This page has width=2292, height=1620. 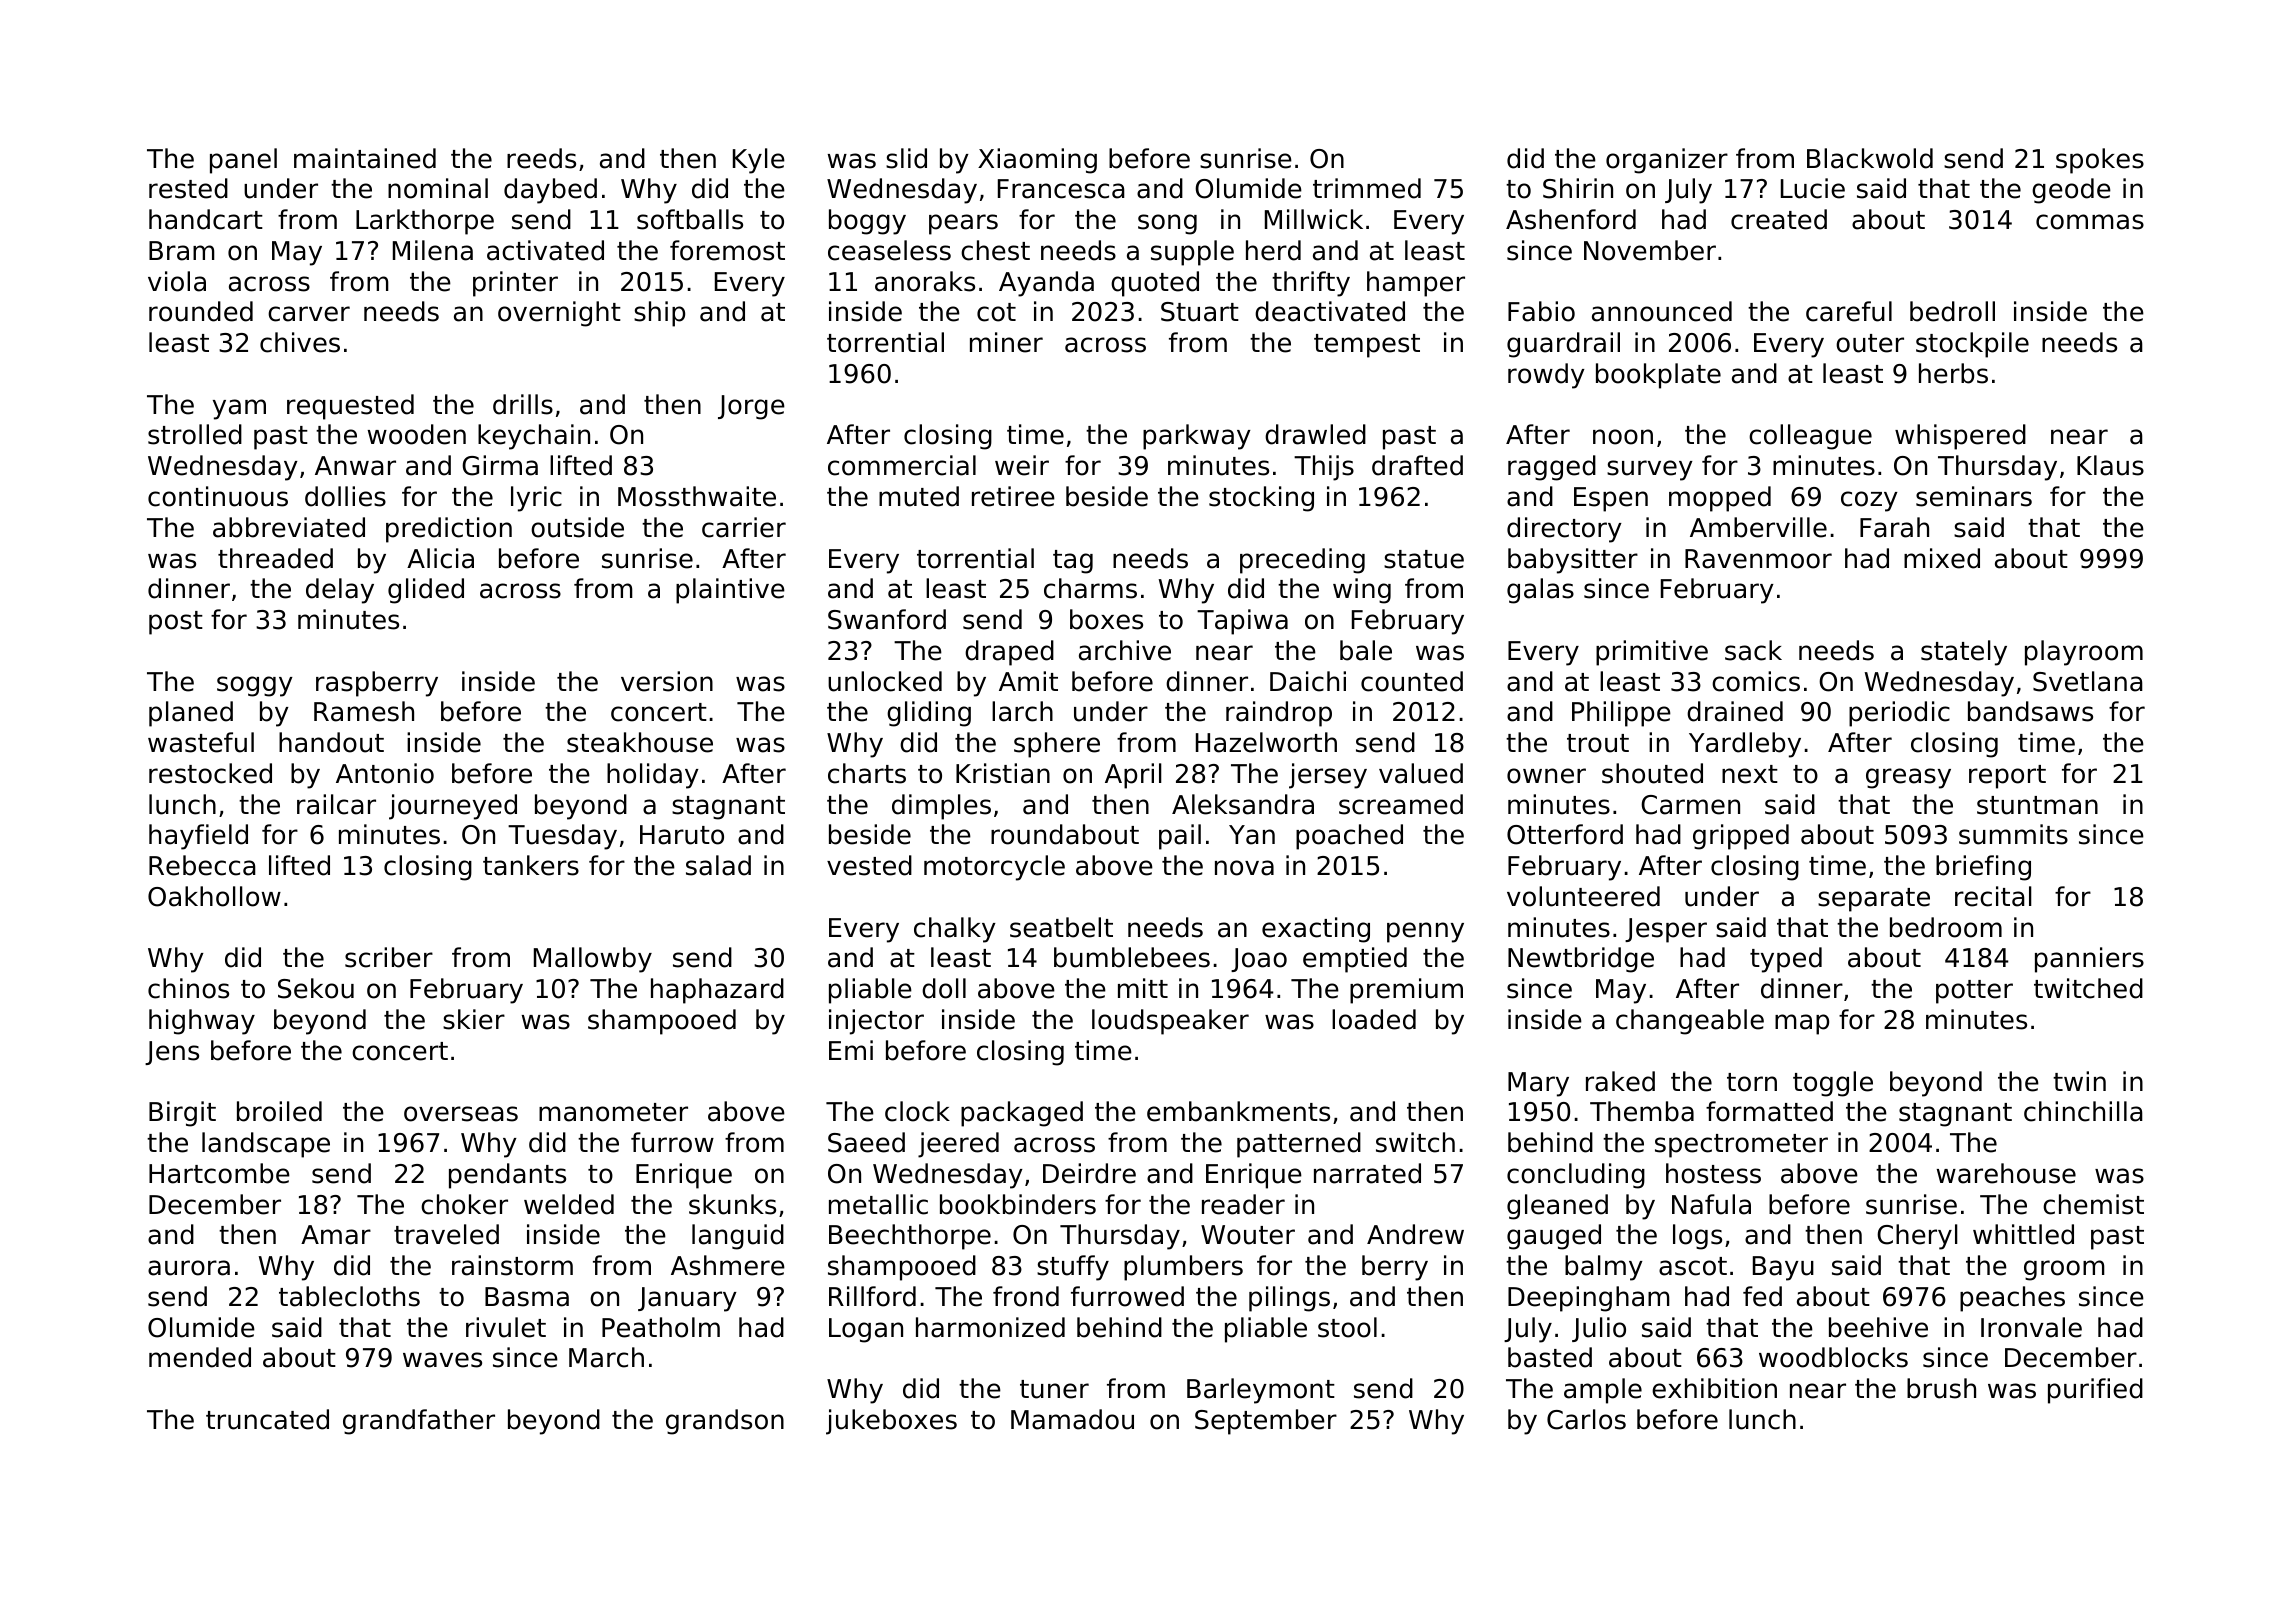 I want to click on ceaseless, so click(x=889, y=250).
